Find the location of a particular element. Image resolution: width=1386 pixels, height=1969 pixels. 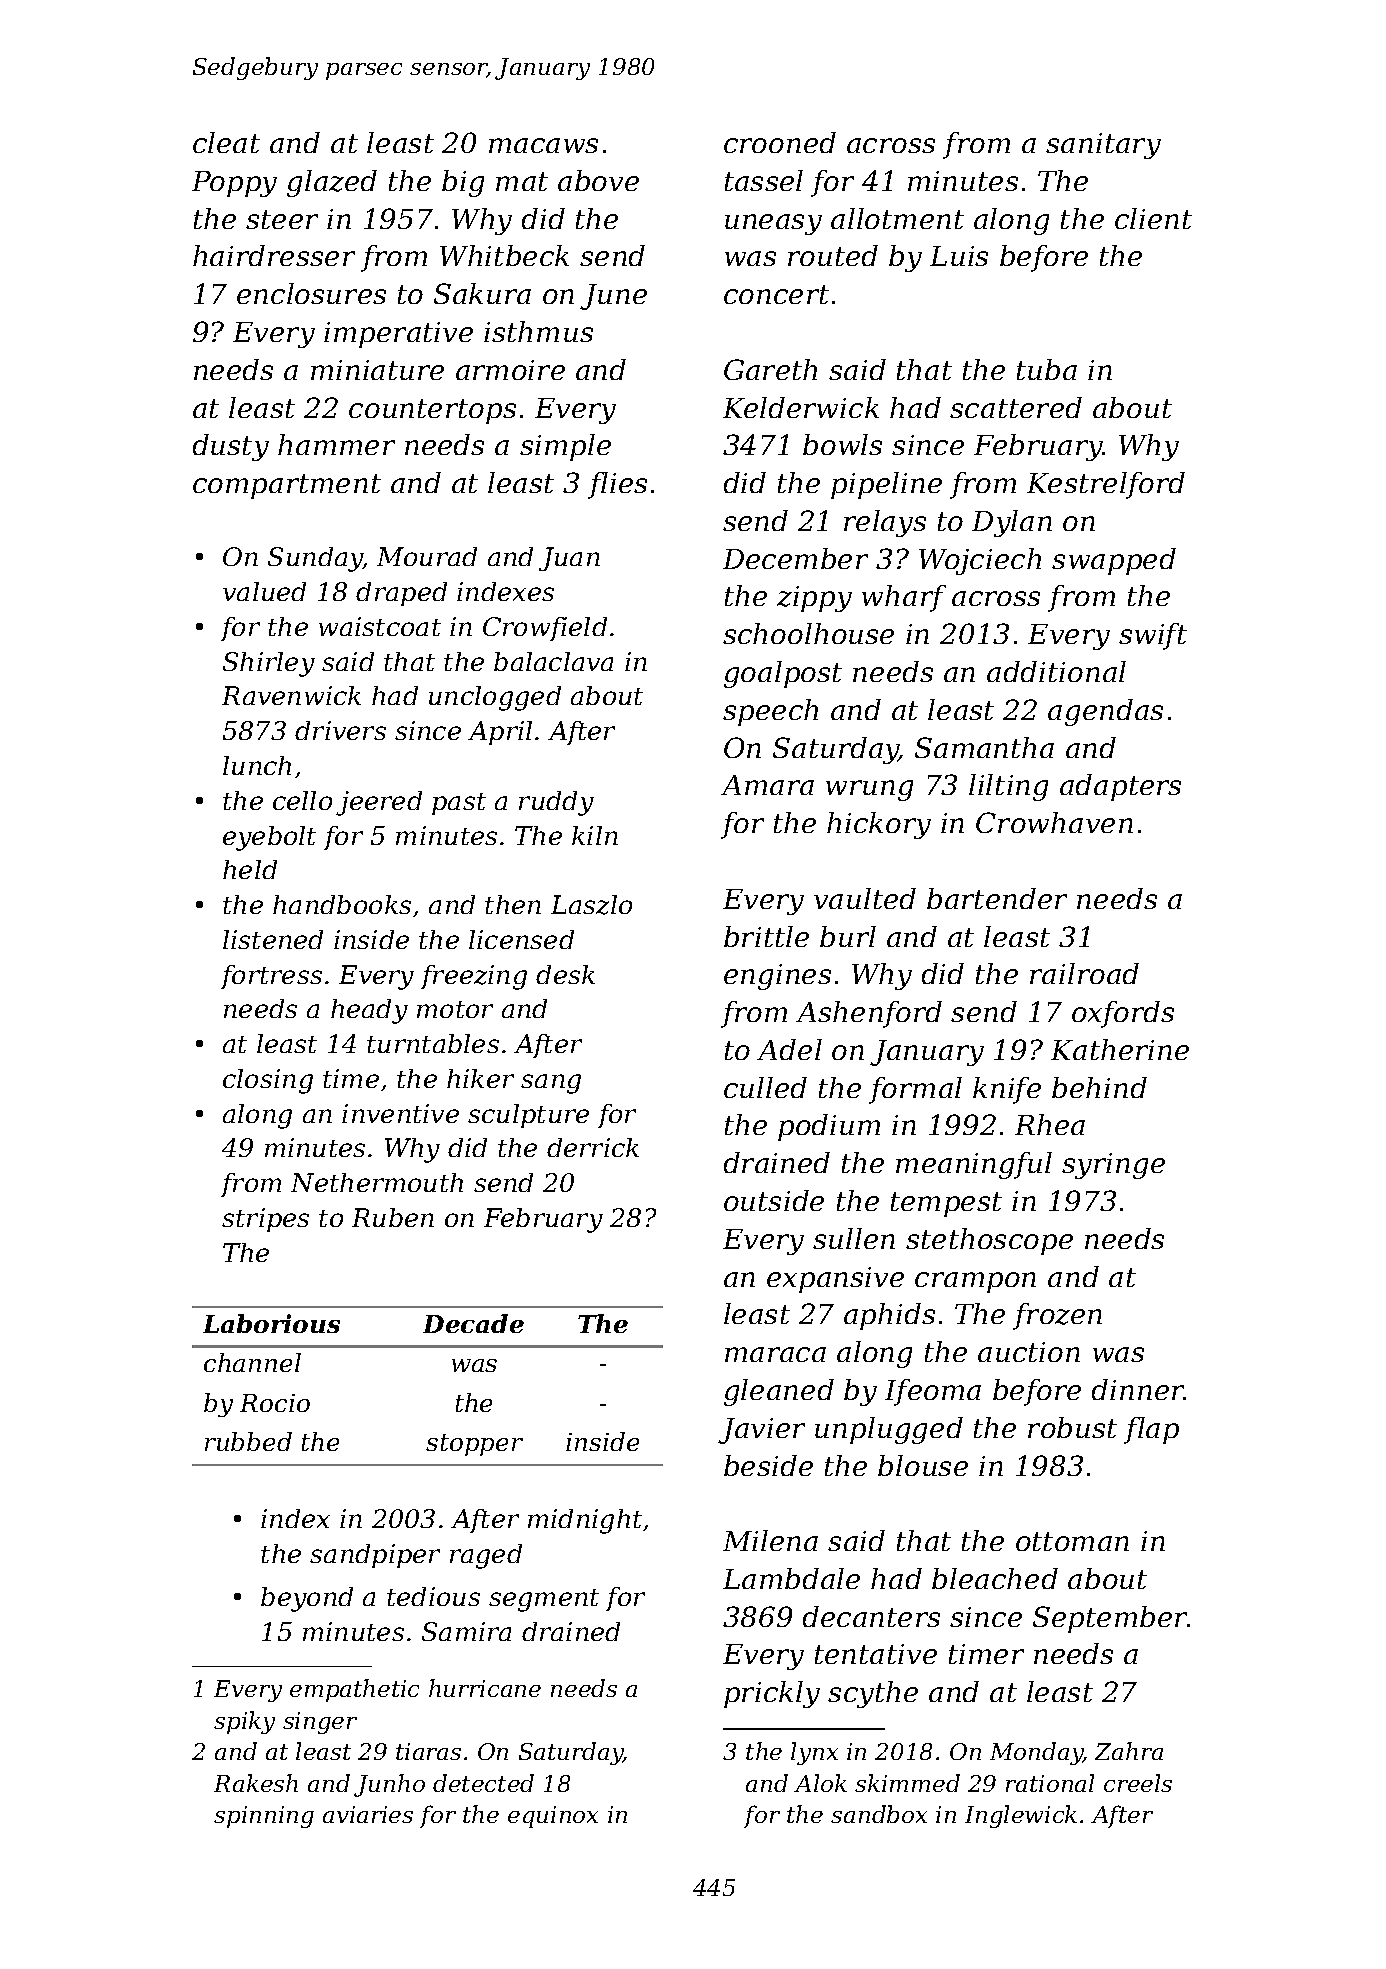

tiaras is located at coordinates (428, 1751).
